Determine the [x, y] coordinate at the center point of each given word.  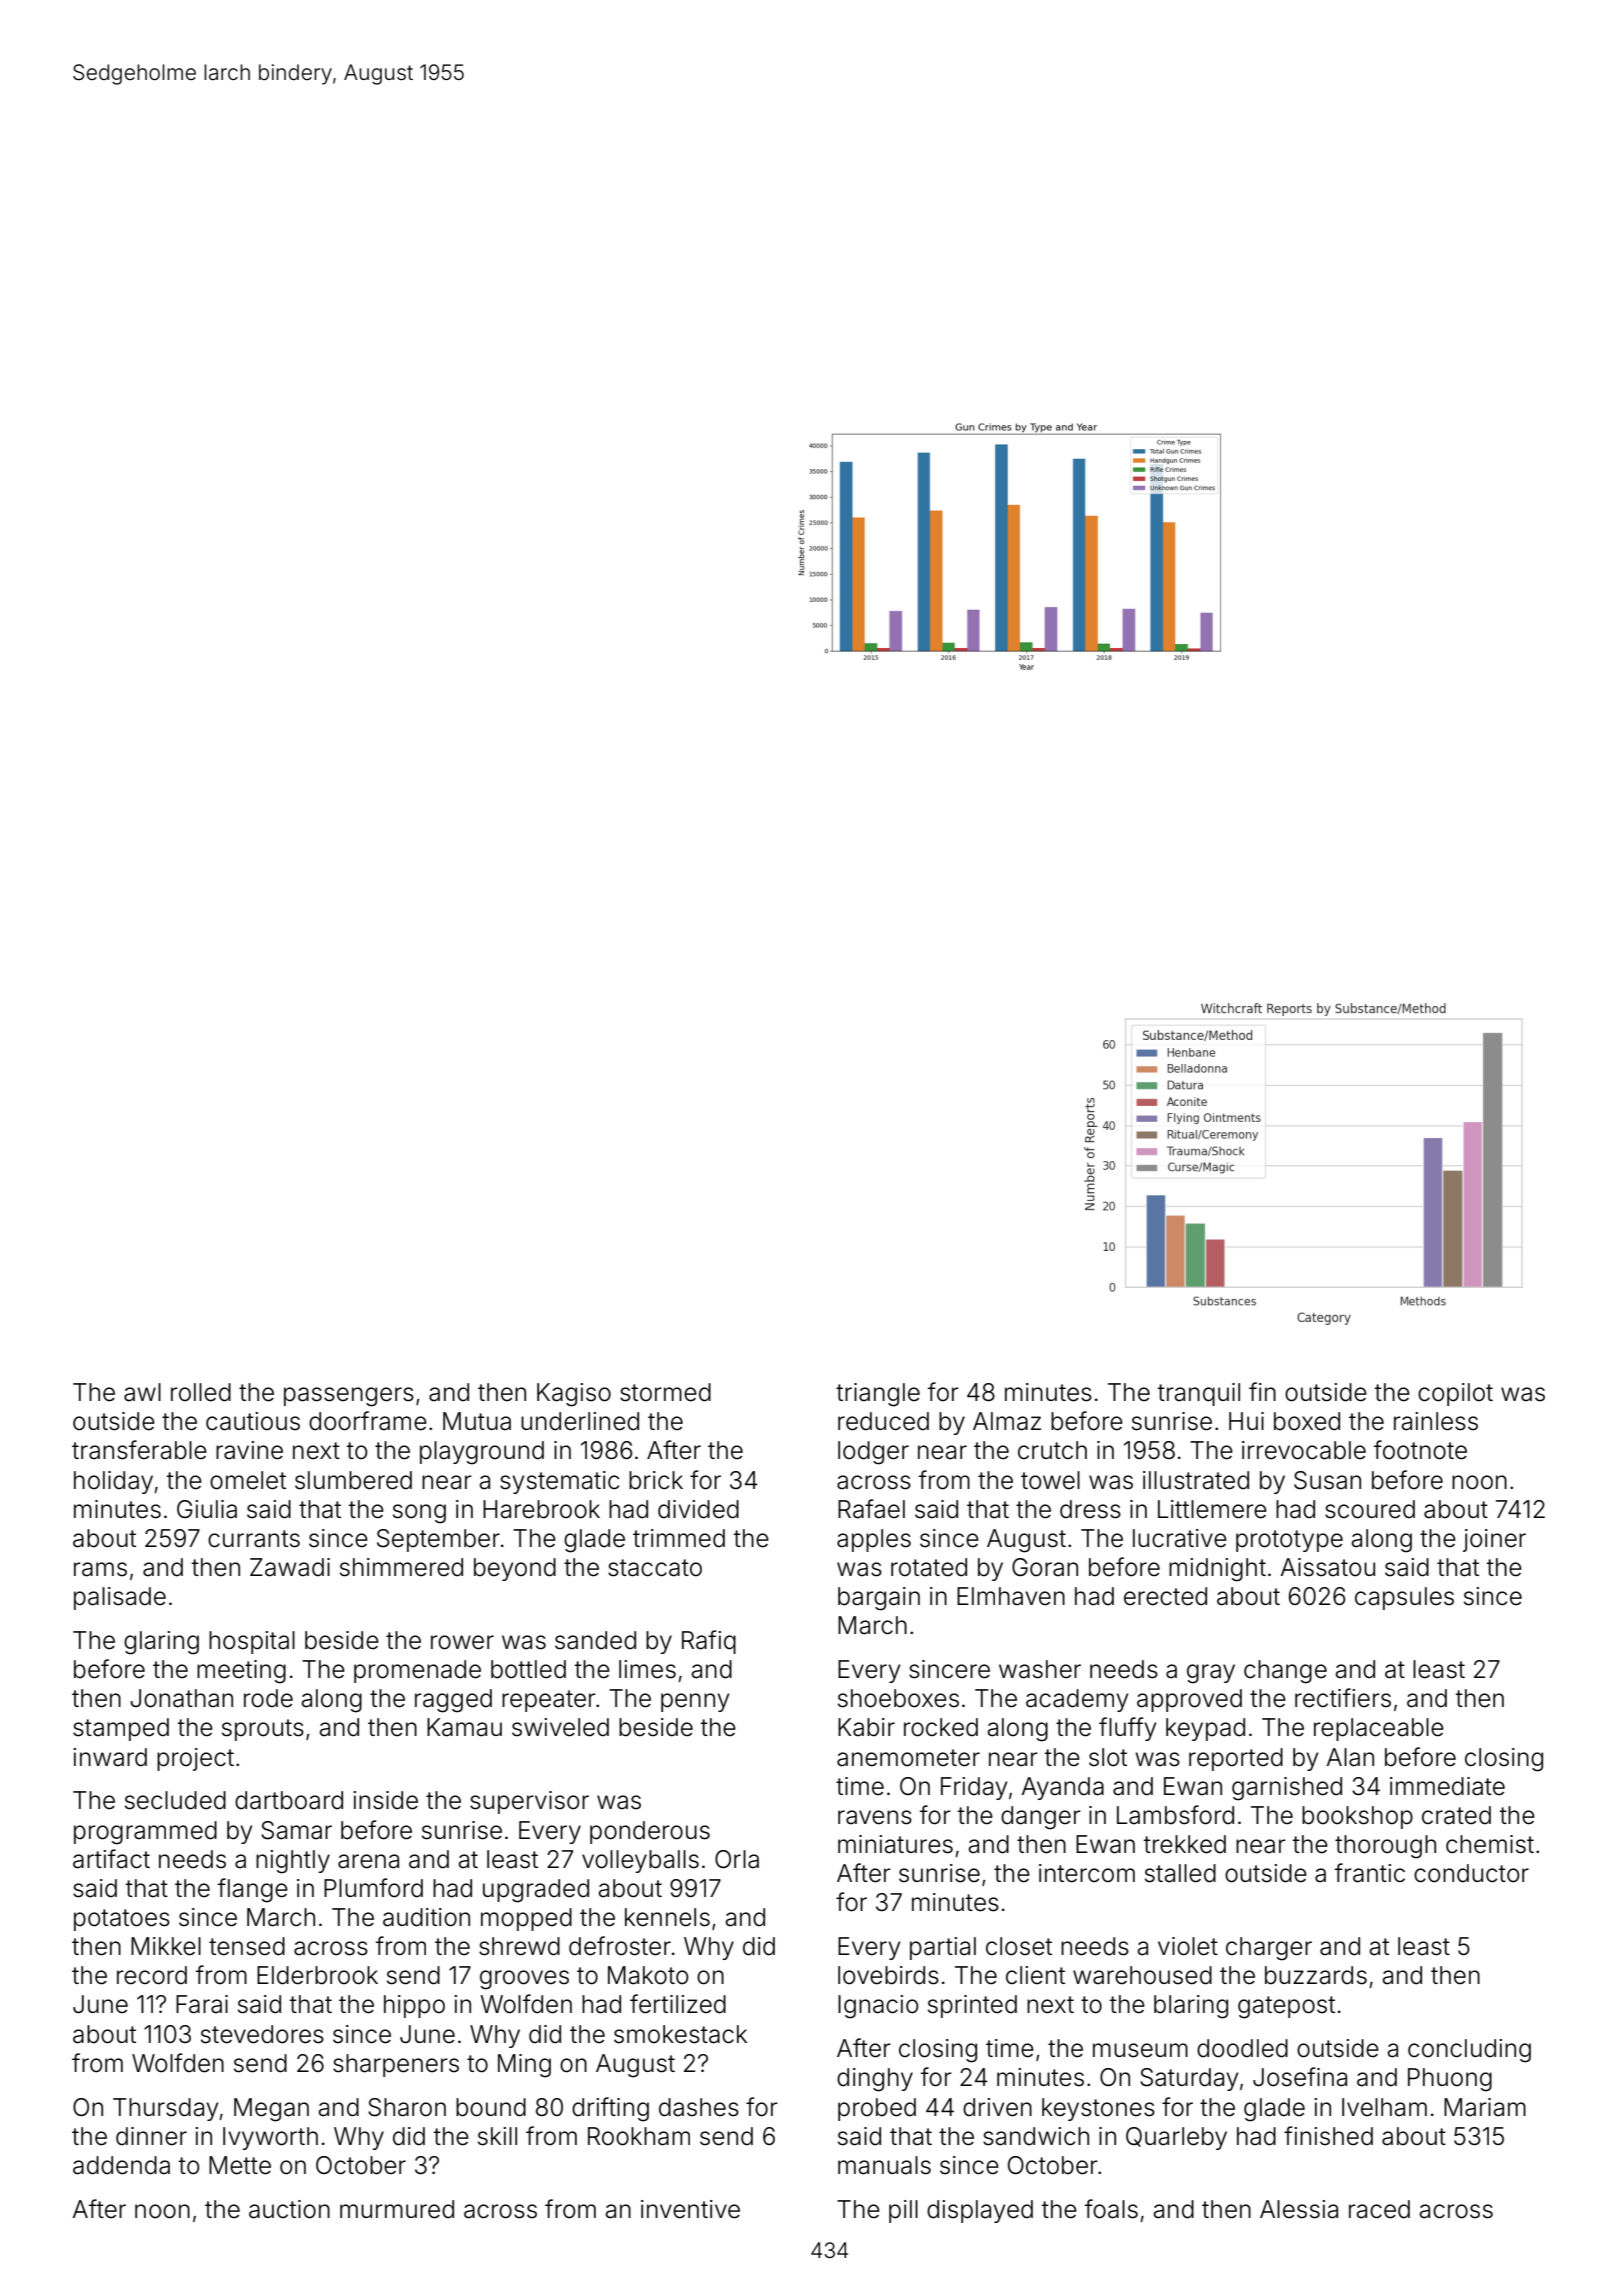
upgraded [536, 1891]
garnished [1287, 1789]
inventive [690, 2209]
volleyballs [640, 1861]
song [419, 1514]
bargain [879, 1599]
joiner [1494, 1540]
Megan [271, 2110]
